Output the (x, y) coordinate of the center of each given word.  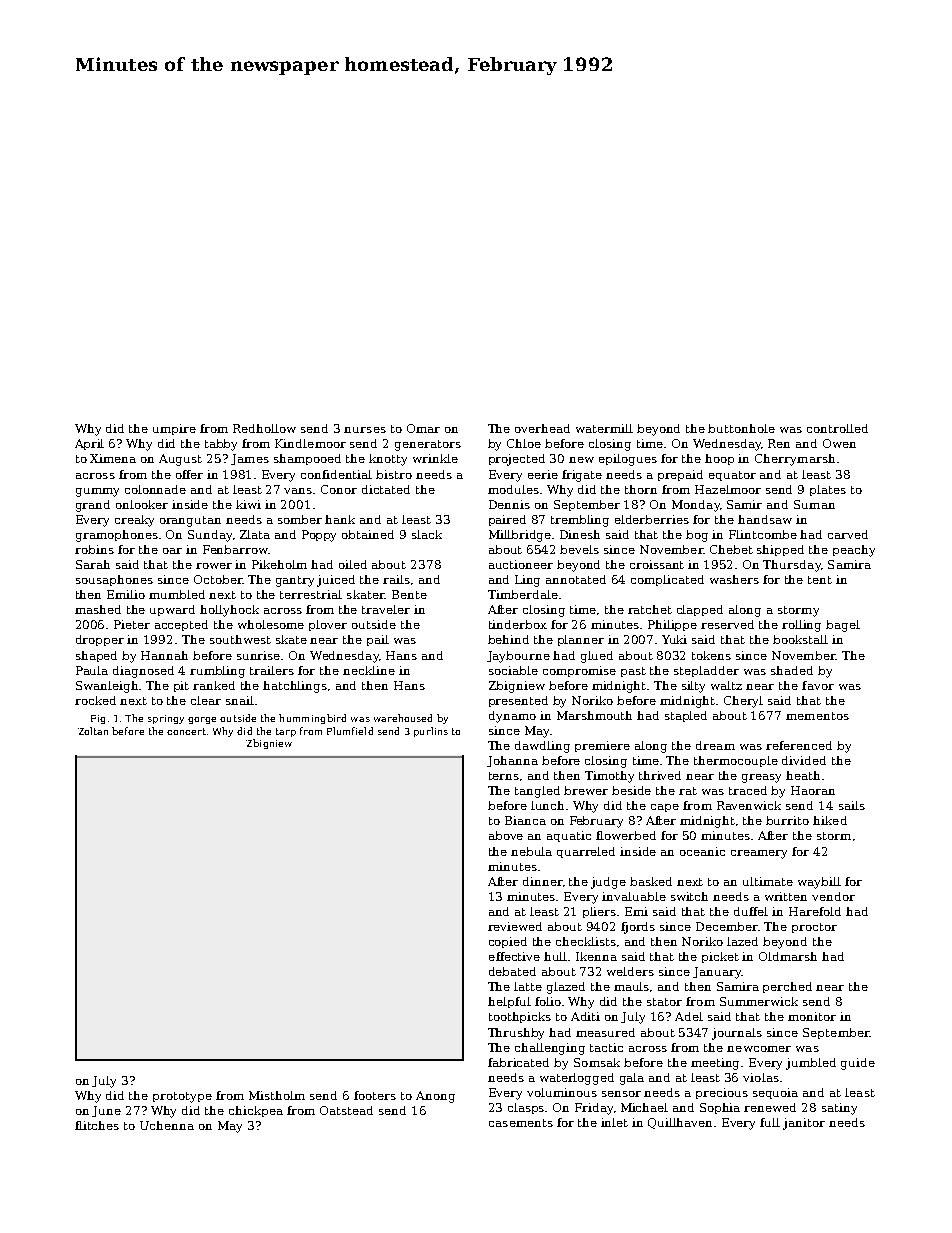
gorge (202, 720)
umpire (174, 429)
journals (737, 1034)
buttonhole (741, 428)
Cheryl (743, 702)
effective (514, 956)
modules (513, 489)
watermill (604, 428)
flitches (97, 1125)
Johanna (512, 761)
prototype (182, 1097)
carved (848, 534)
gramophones (117, 536)
